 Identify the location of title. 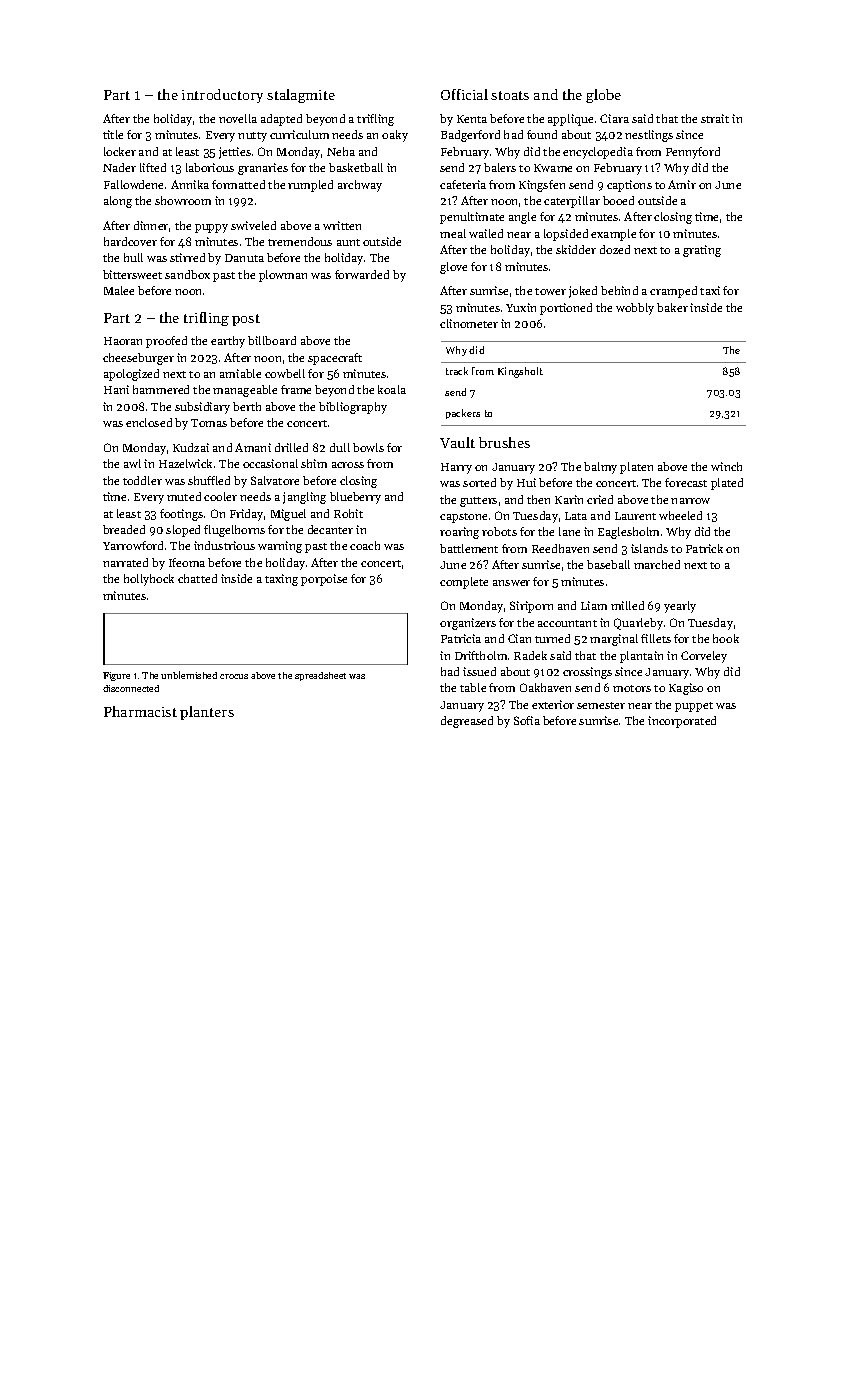
(113, 134).
